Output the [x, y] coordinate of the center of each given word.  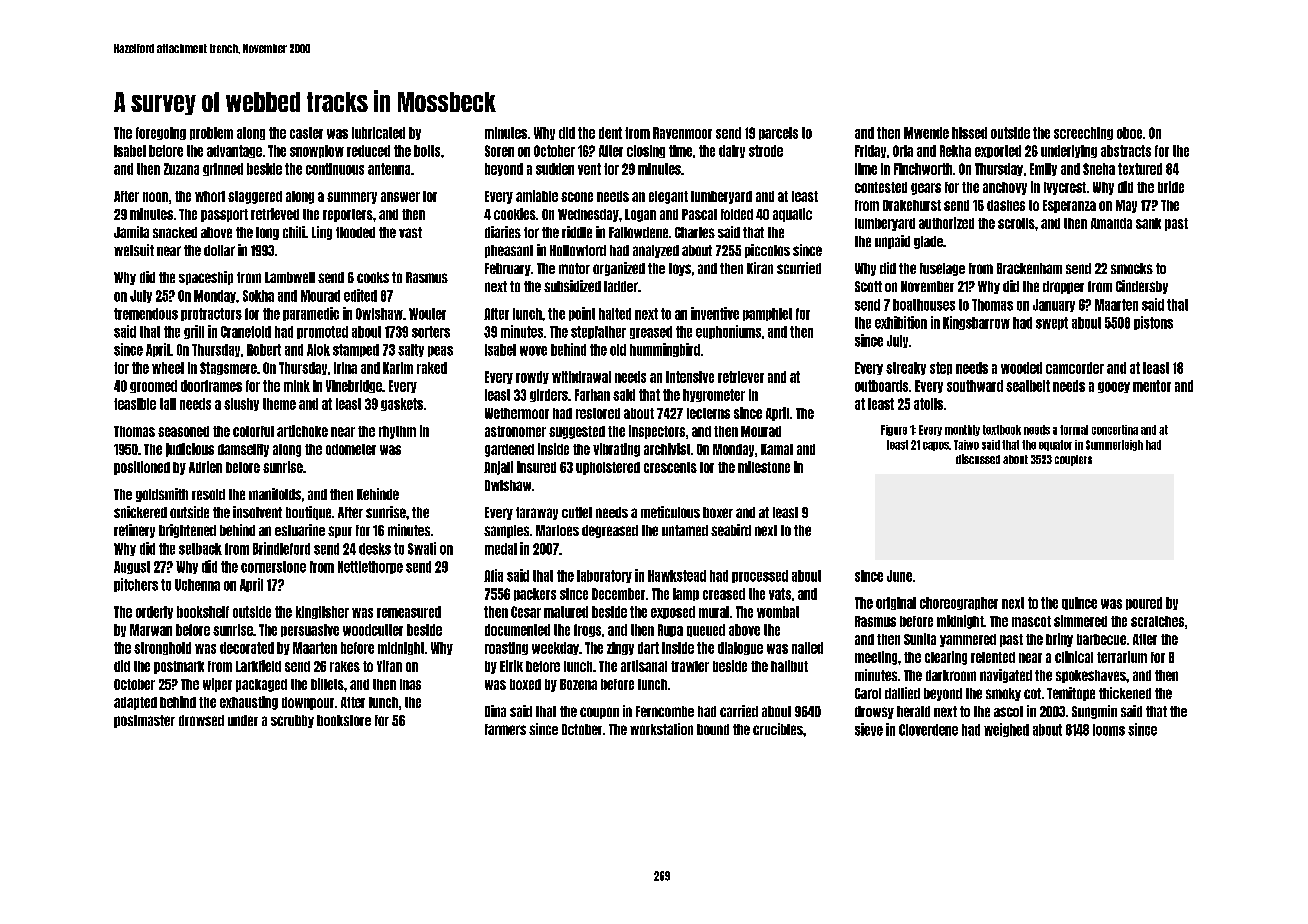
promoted [322, 332]
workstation [661, 729]
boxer [718, 512]
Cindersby [1142, 287]
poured [1144, 603]
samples [506, 531]
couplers [1073, 460]
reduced [368, 151]
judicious [190, 450]
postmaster [144, 721]
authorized [946, 223]
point [582, 314]
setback [200, 549]
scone [577, 197]
